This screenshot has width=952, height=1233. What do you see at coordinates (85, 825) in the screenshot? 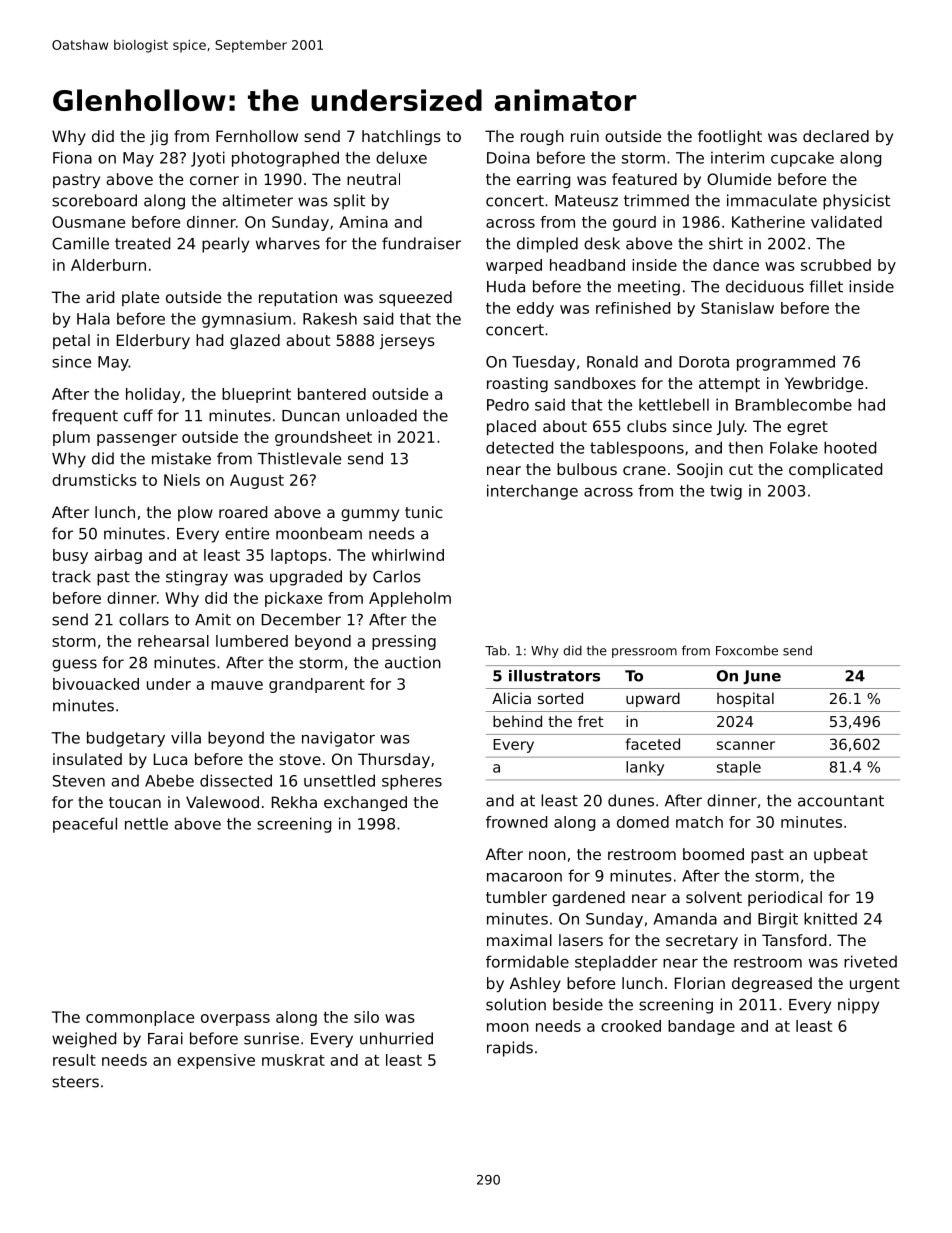
I see `peaceful` at bounding box center [85, 825].
